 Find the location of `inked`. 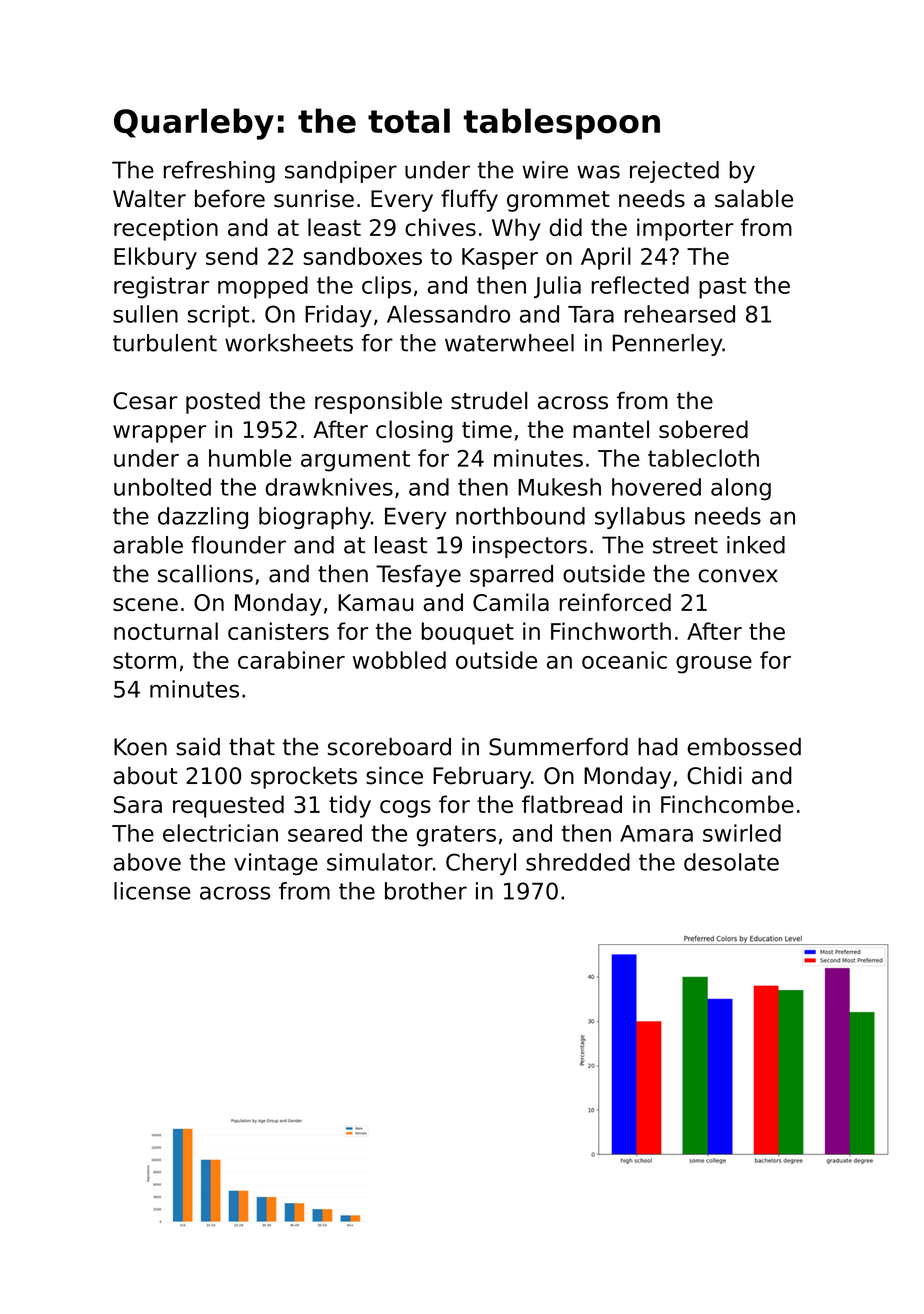

inked is located at coordinates (756, 545).
